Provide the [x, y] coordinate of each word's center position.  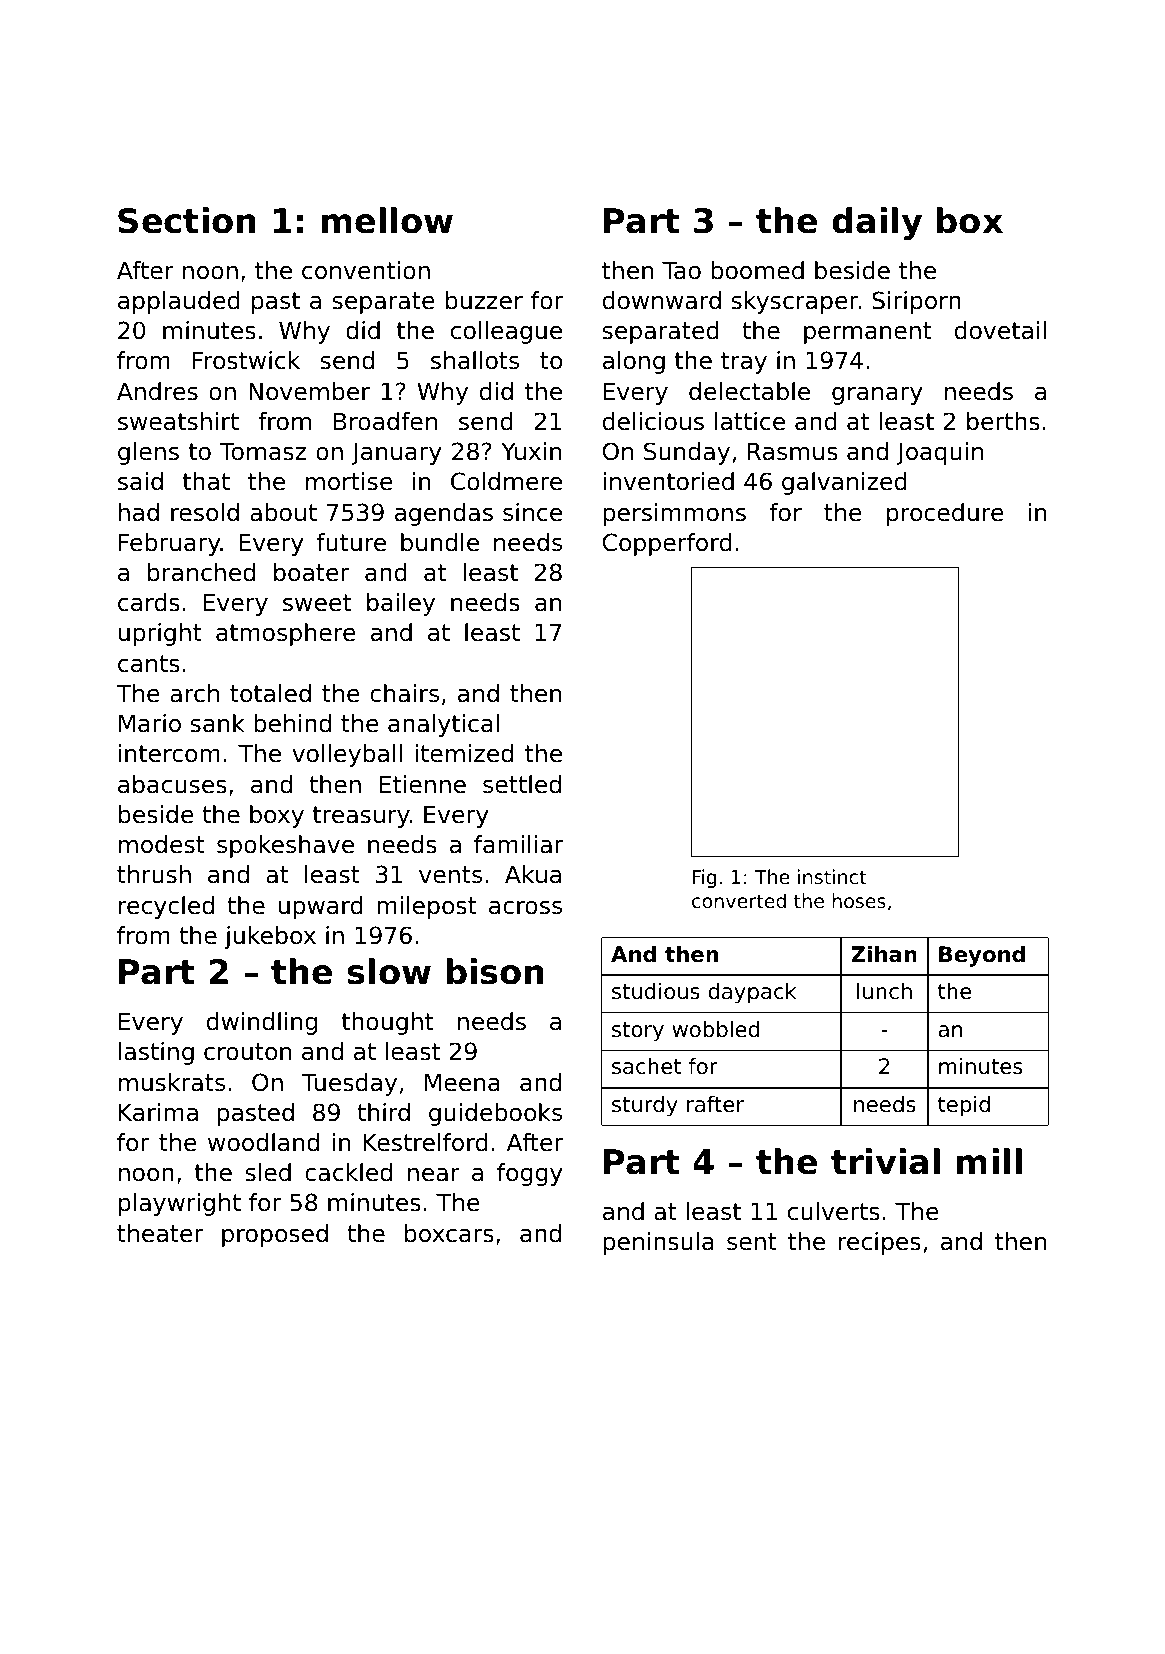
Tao [681, 271]
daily [877, 224]
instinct [832, 876]
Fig [704, 878]
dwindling [262, 1023]
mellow [387, 220]
